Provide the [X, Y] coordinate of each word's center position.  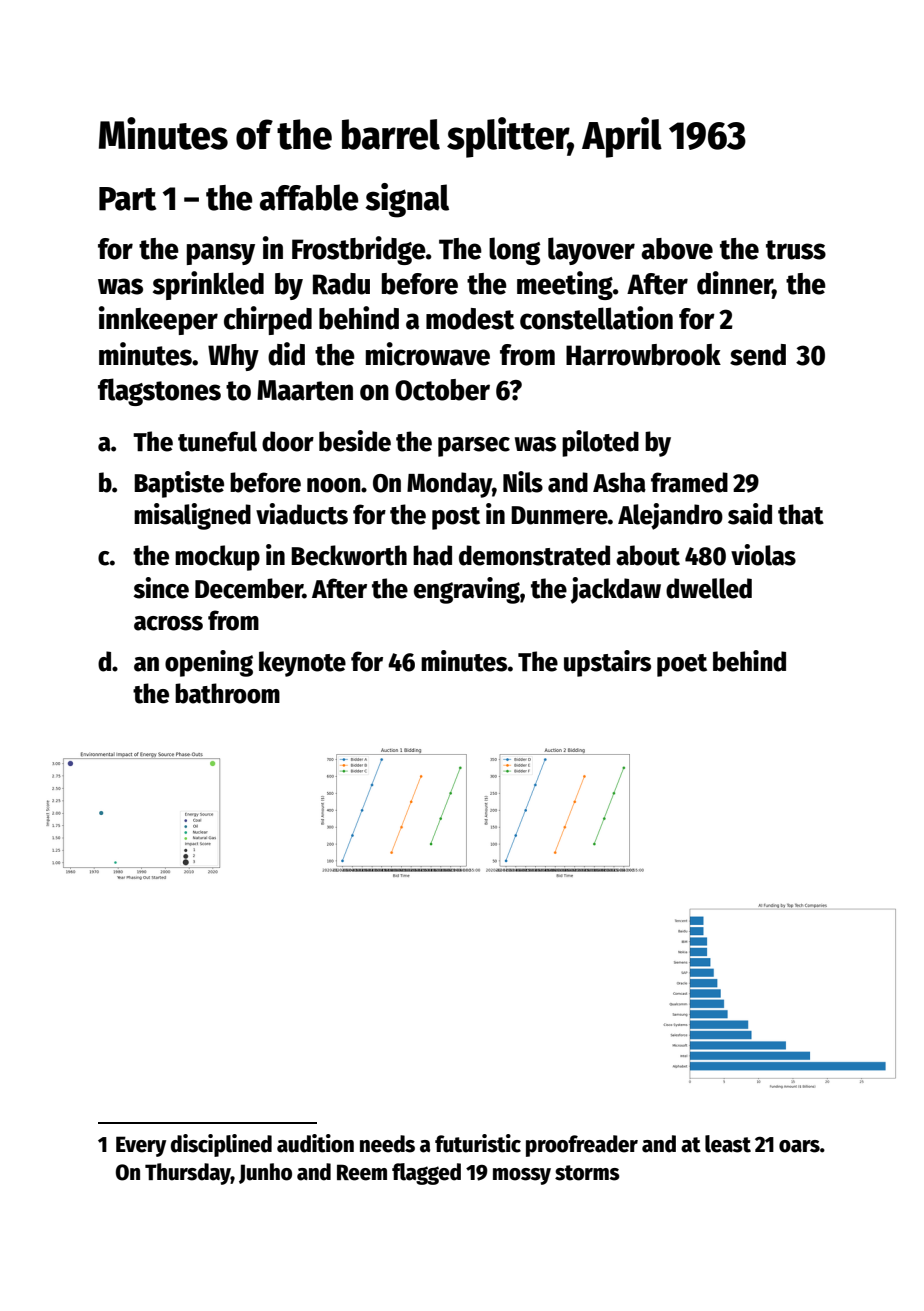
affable [309, 197]
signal [407, 200]
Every [141, 1146]
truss [796, 250]
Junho [265, 1173]
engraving [467, 590]
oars [799, 1146]
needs [387, 1144]
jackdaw [615, 590]
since [161, 588]
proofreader [582, 1146]
